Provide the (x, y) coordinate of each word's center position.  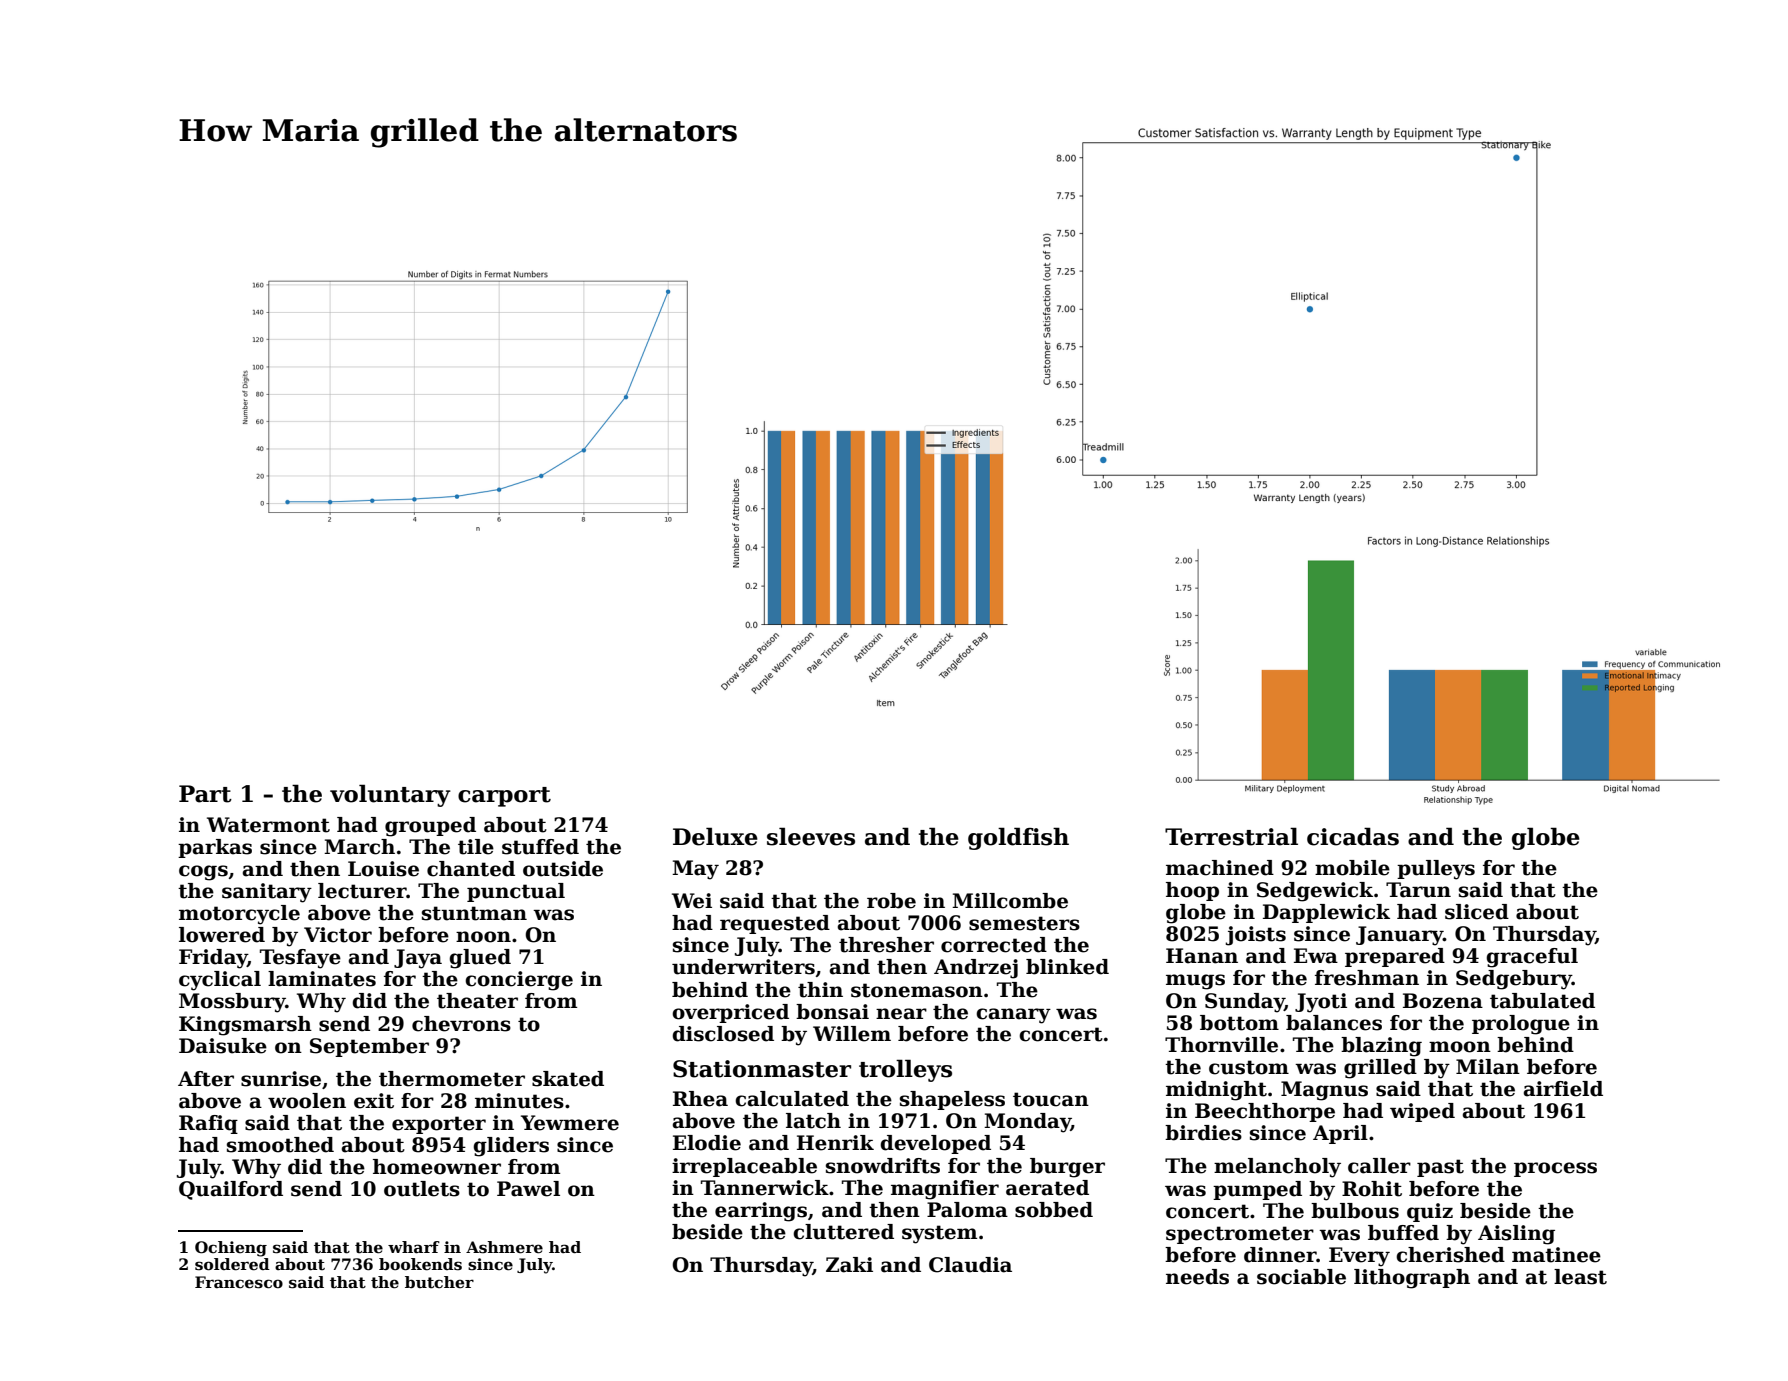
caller (1379, 1166)
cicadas (1353, 836)
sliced (1477, 912)
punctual (516, 892)
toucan (1051, 1099)
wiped (1422, 1112)
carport (504, 797)
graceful (1532, 958)
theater (477, 1001)
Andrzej (976, 969)
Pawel (528, 1189)
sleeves (811, 836)
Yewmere (570, 1123)
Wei (692, 901)
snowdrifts (883, 1166)
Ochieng (231, 1249)
